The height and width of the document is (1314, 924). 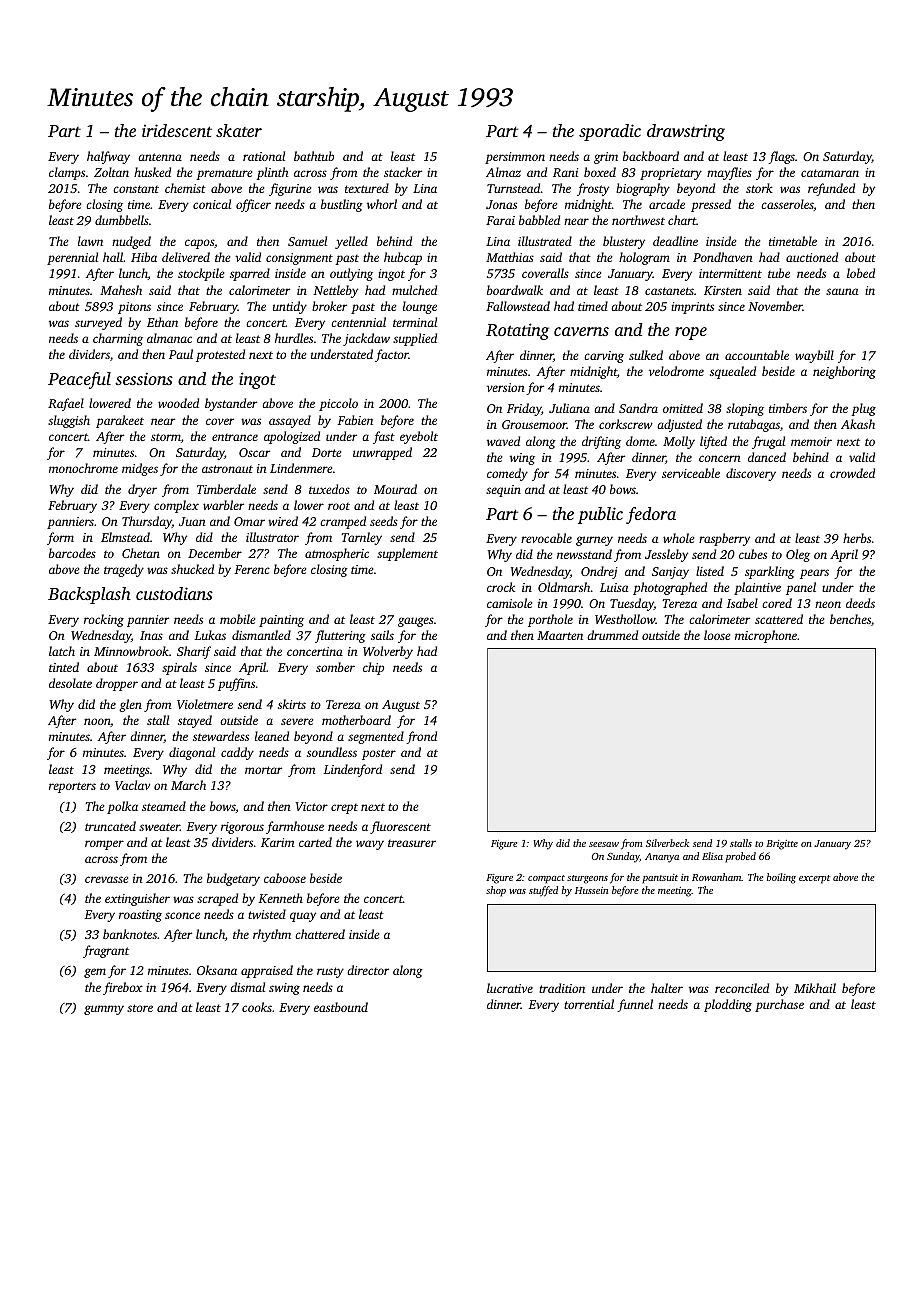 I want to click on halfway, so click(x=108, y=157).
